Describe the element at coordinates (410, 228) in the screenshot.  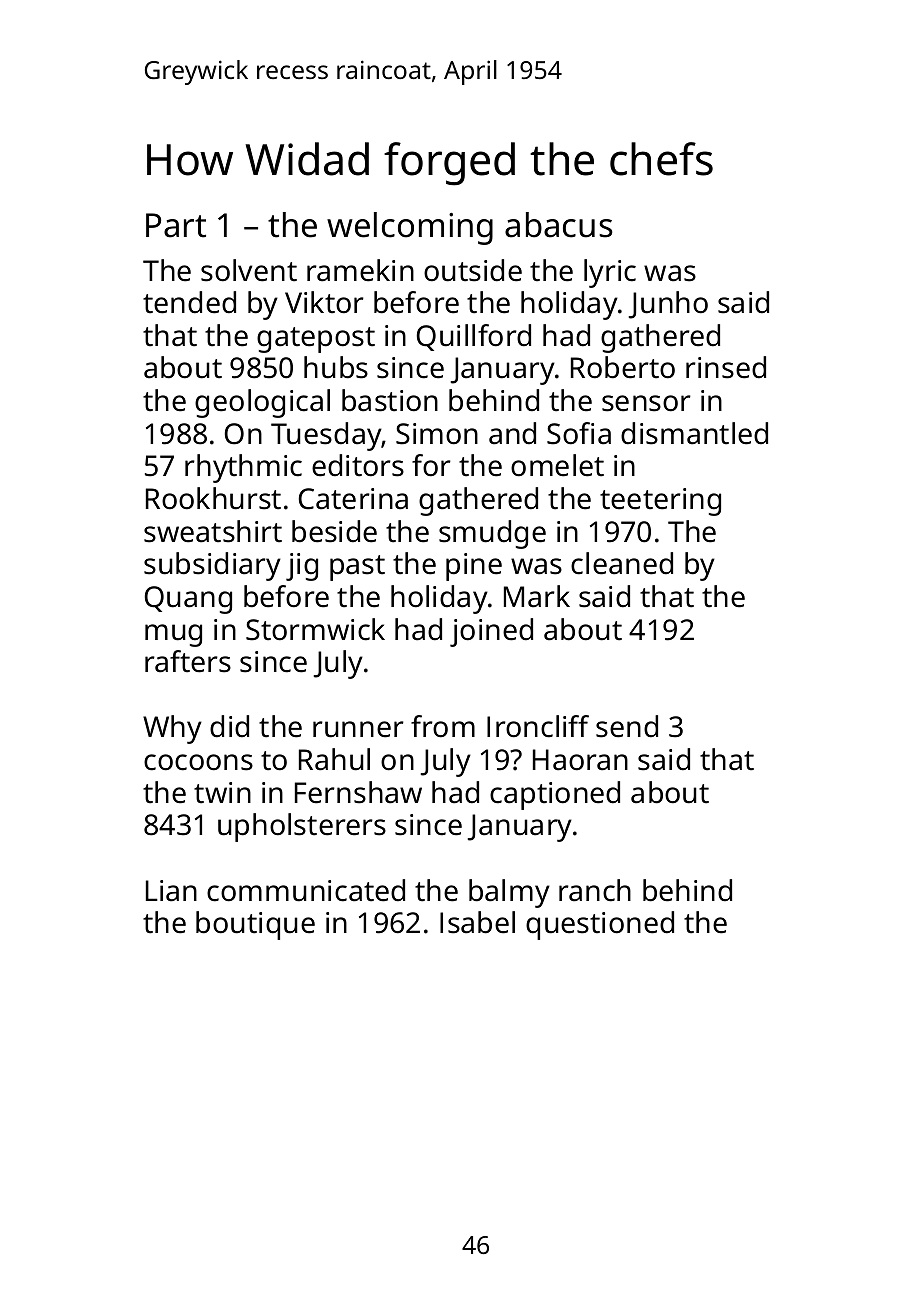
I see `welcoming` at that location.
